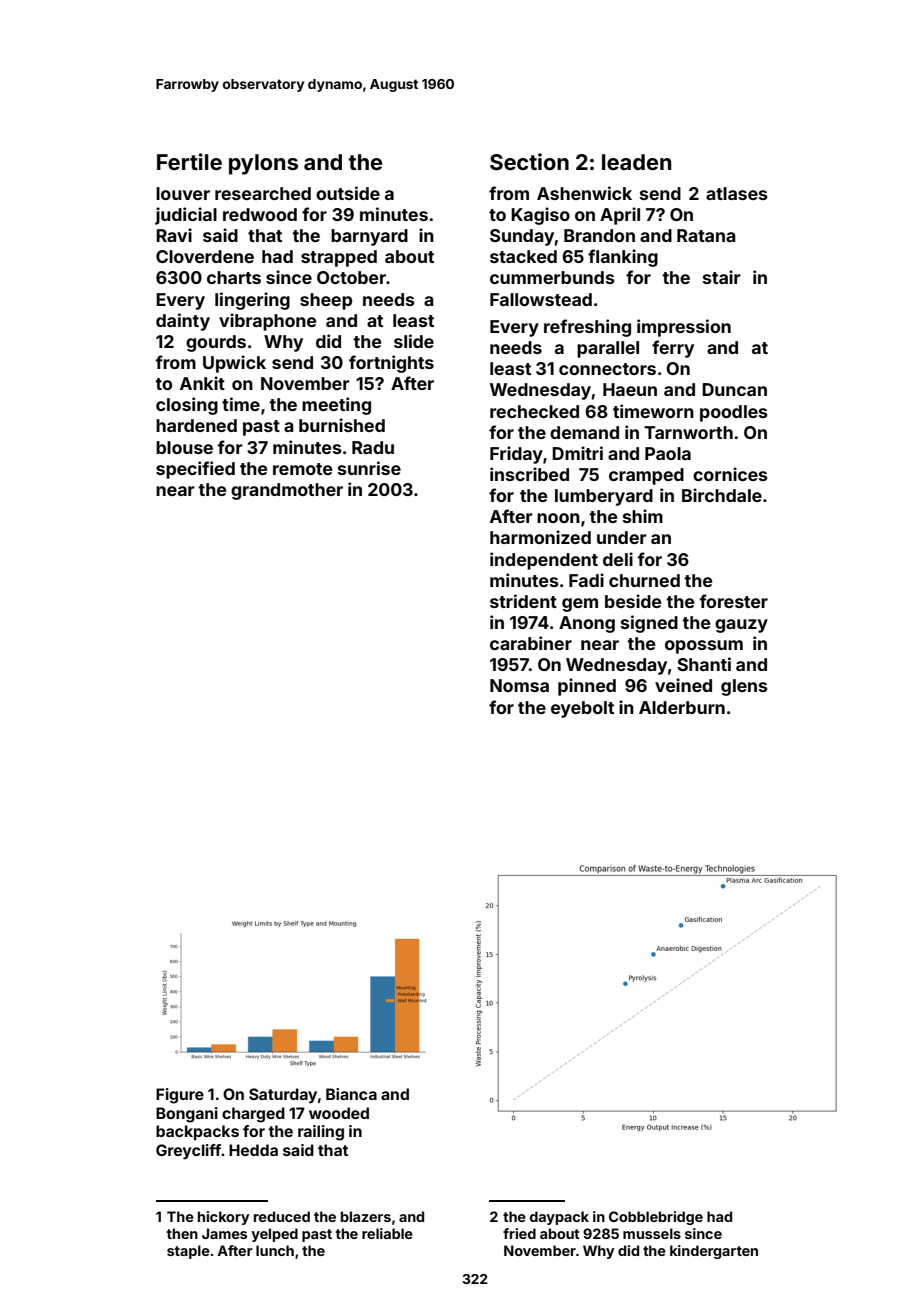  I want to click on Paola, so click(668, 453).
